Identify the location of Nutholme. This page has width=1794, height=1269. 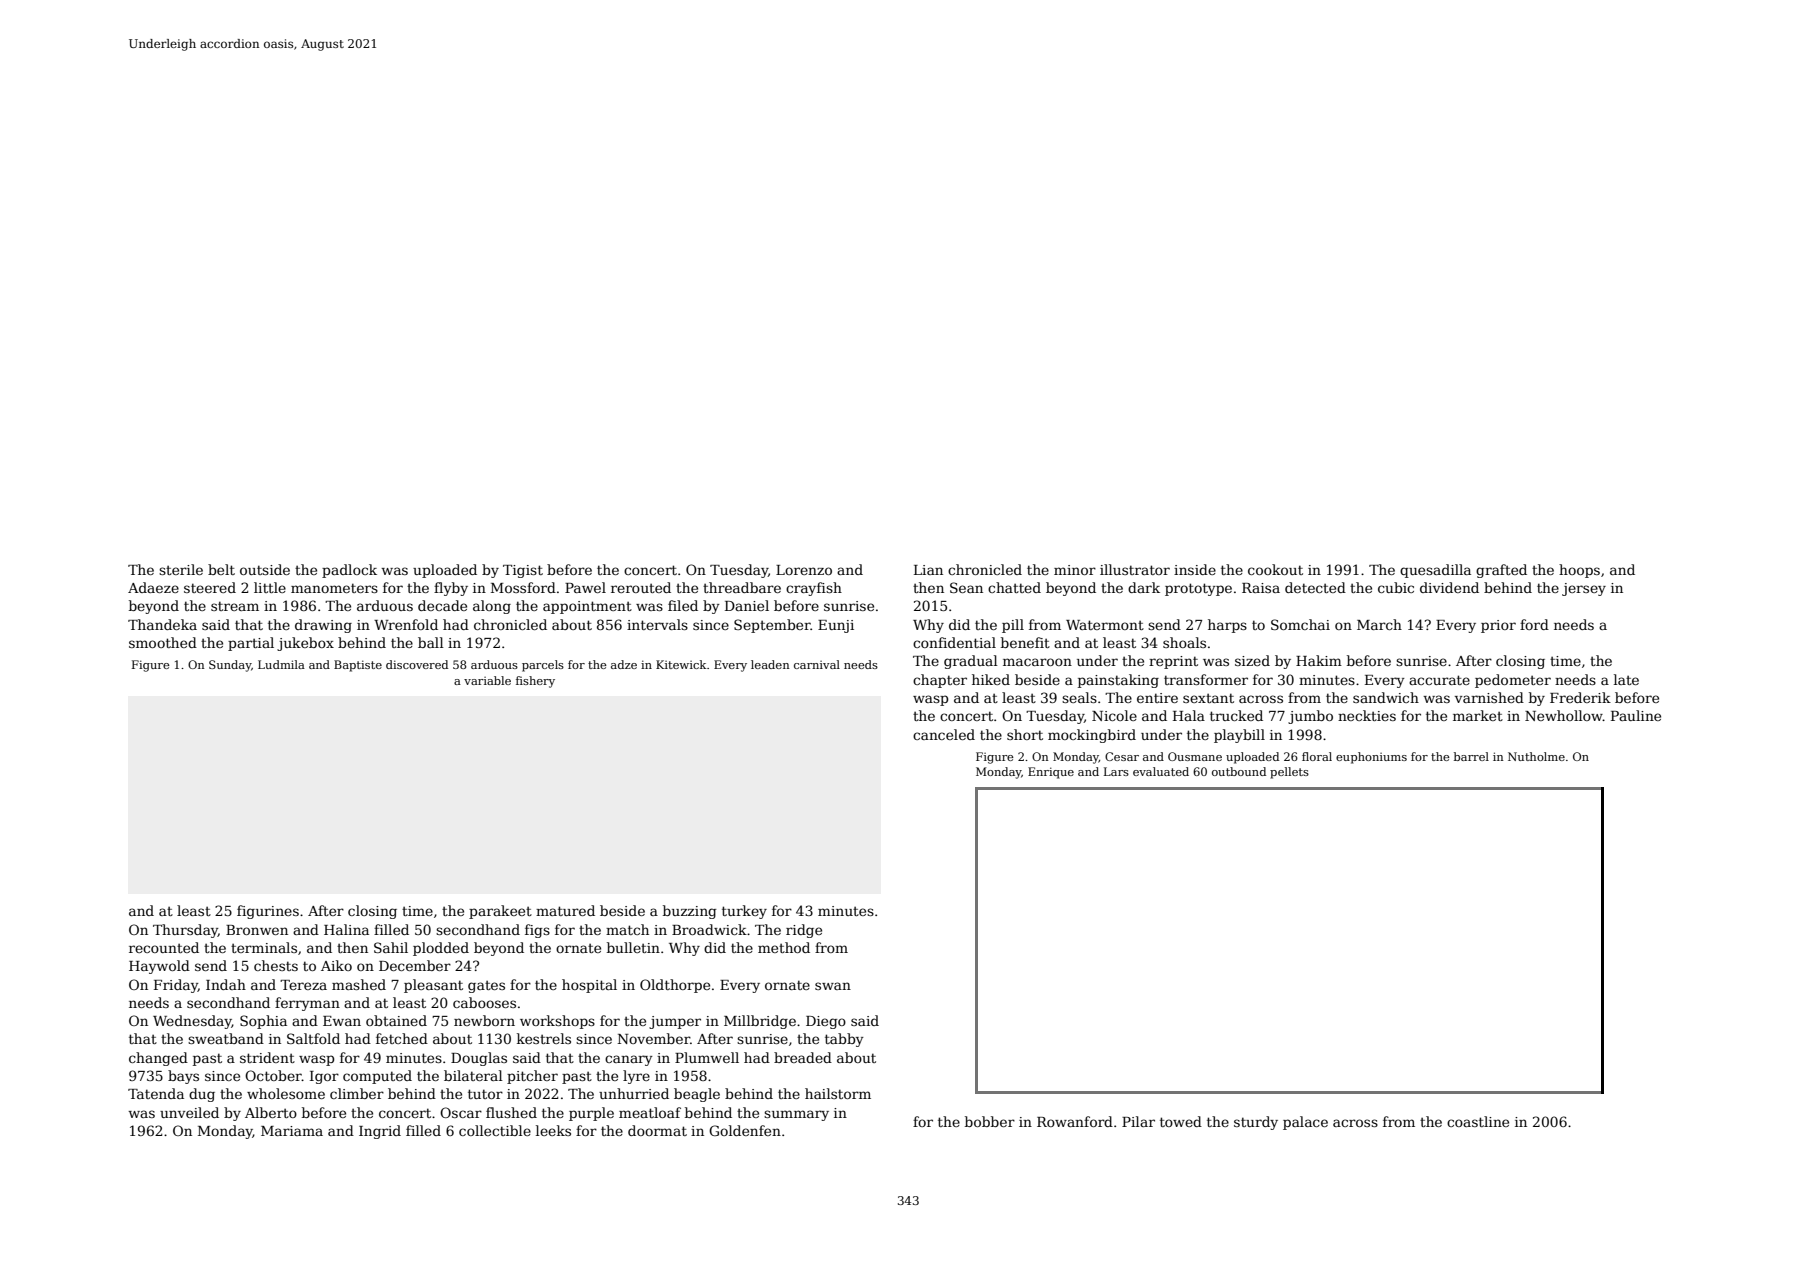
(1536, 756).
